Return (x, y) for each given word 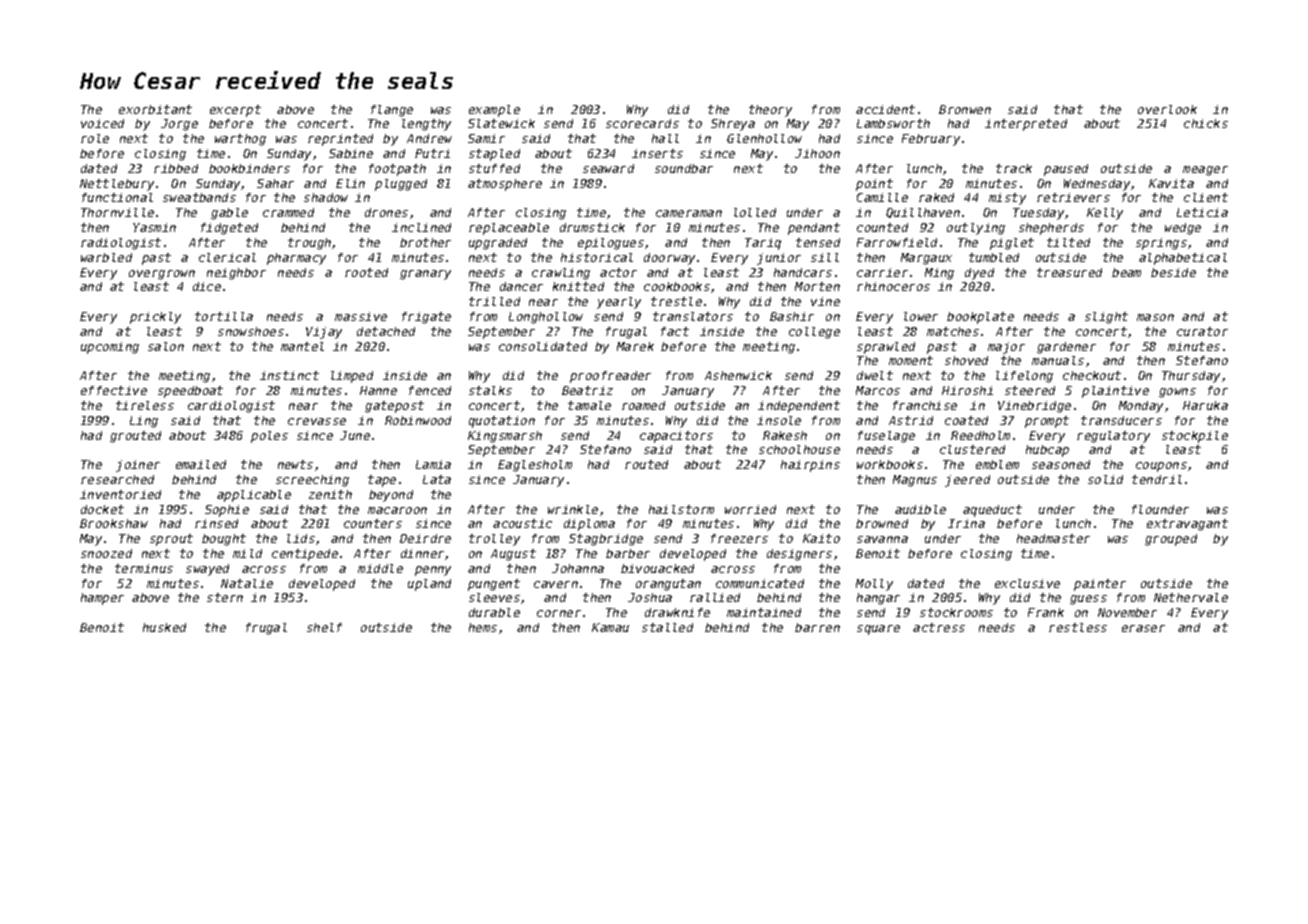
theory (770, 111)
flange (392, 111)
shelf (324, 627)
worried (750, 509)
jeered (967, 481)
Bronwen (965, 109)
